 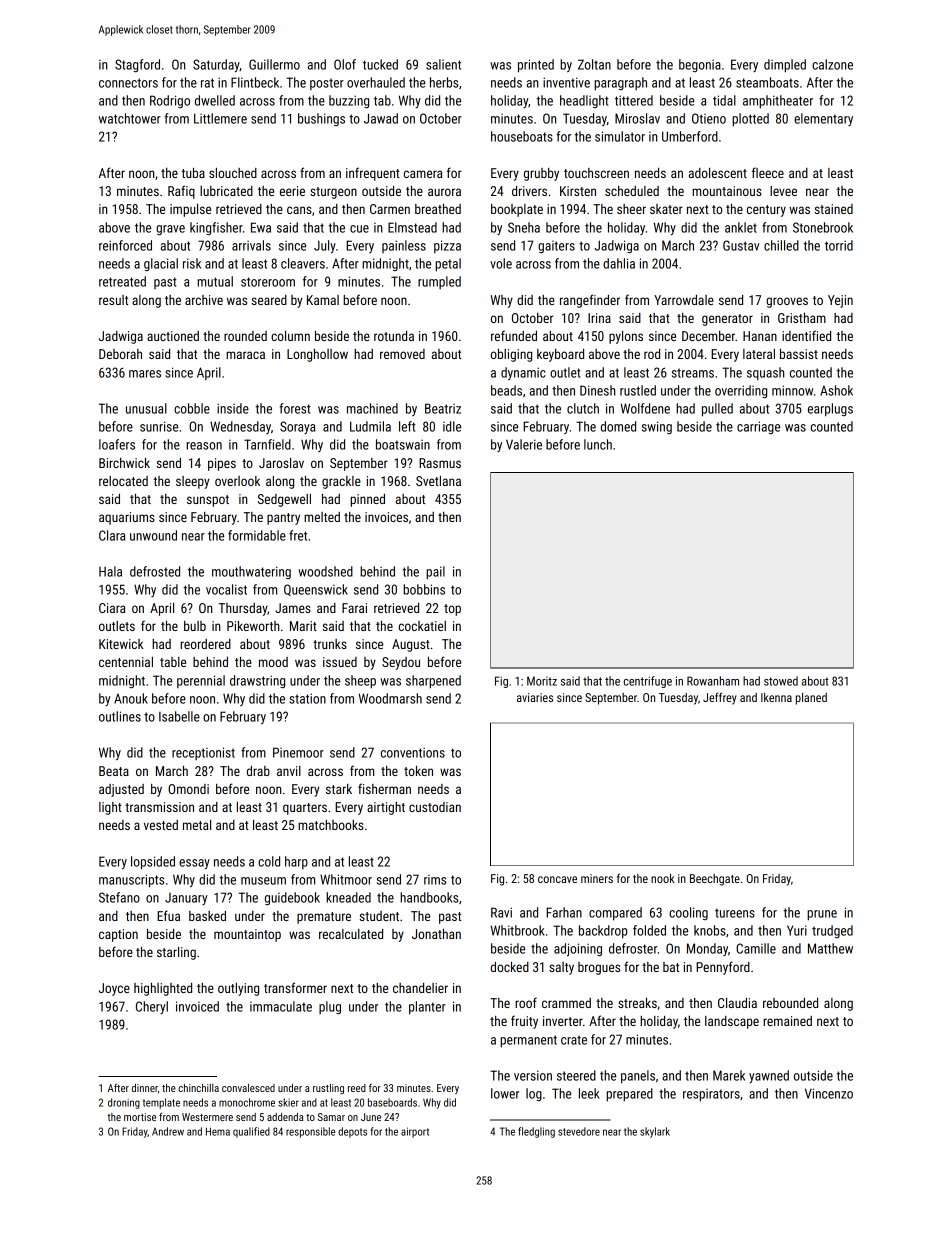 I want to click on airport, so click(x=415, y=1132).
